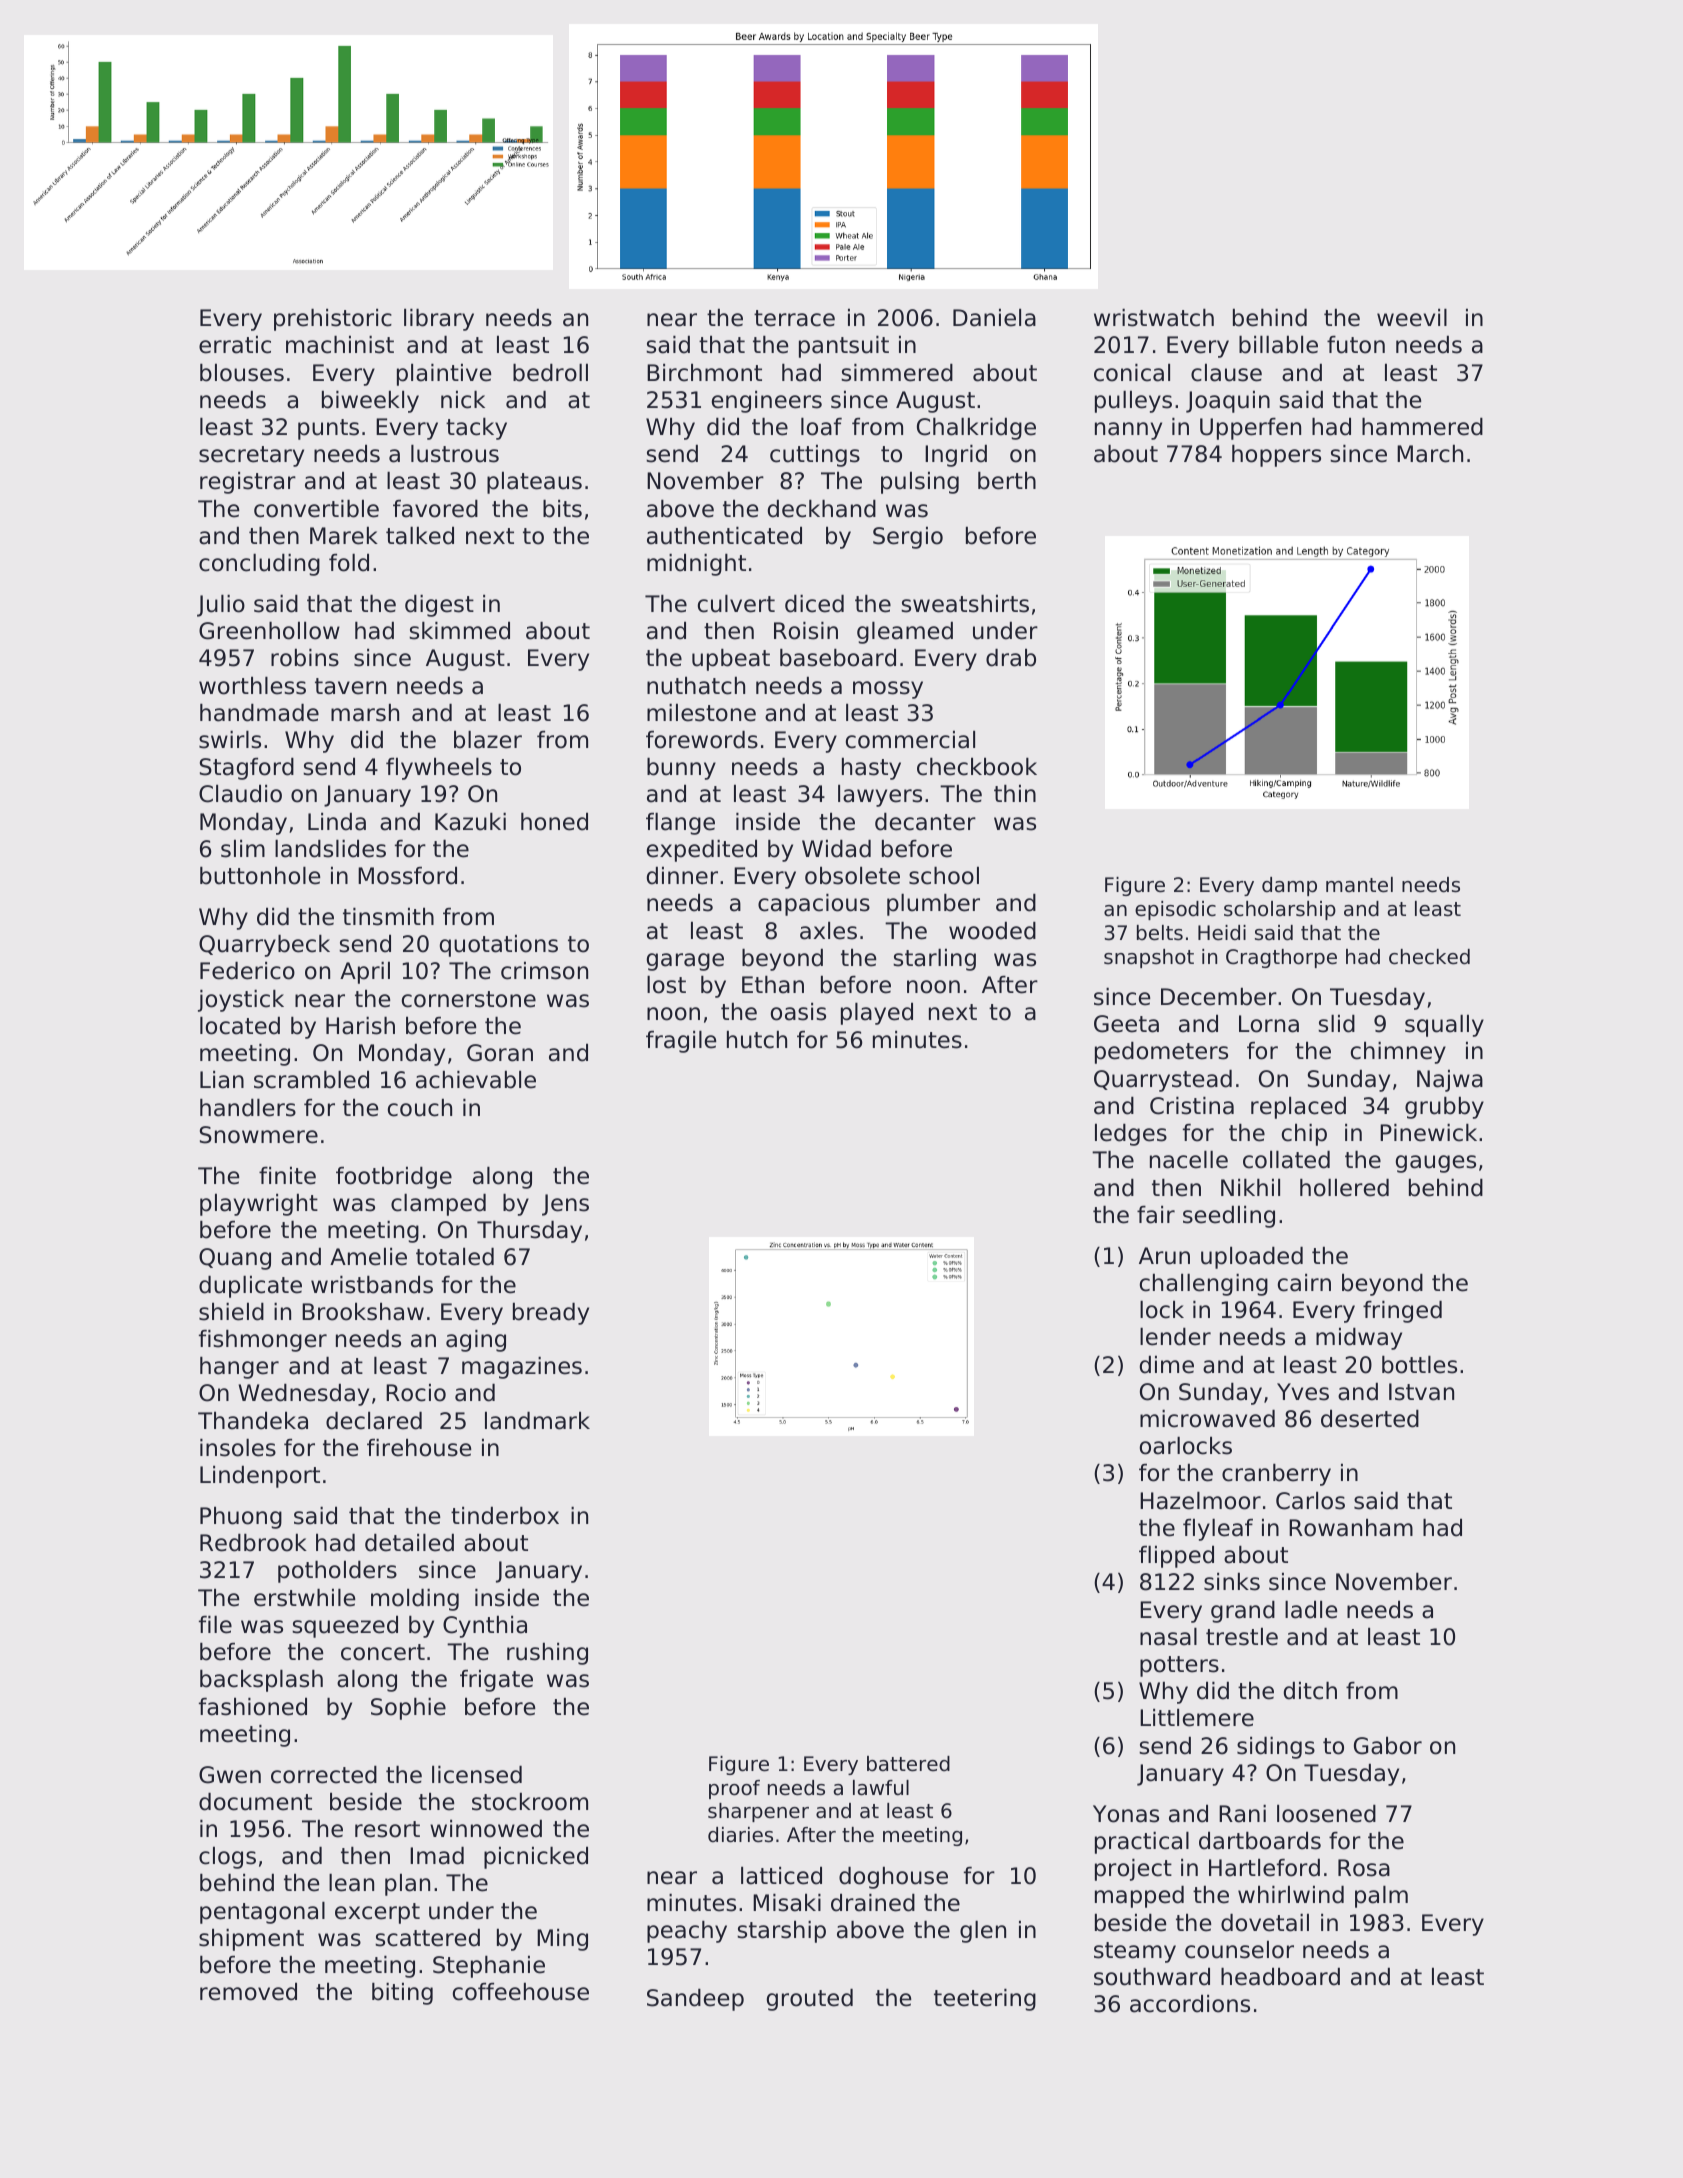  Describe the element at coordinates (250, 1287) in the screenshot. I see `duplicate` at that location.
